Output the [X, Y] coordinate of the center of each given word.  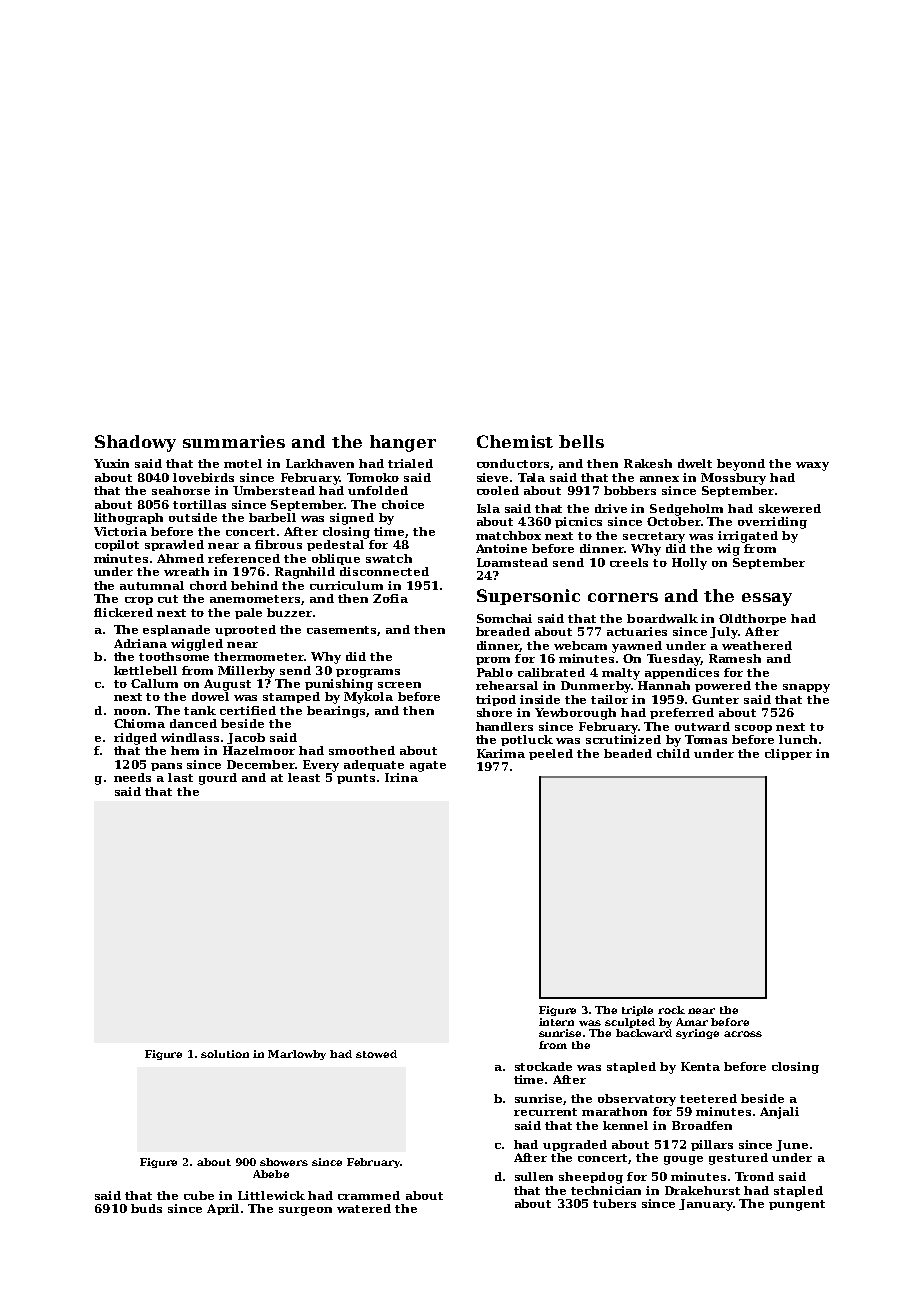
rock [671, 1010]
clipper [788, 754]
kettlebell [145, 670]
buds [146, 1208]
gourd [218, 779]
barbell [272, 517]
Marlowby [297, 1055]
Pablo [495, 672]
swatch [389, 558]
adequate [374, 765]
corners [623, 597]
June [792, 1145]
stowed [376, 1054]
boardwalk [662, 618]
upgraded [575, 1146]
